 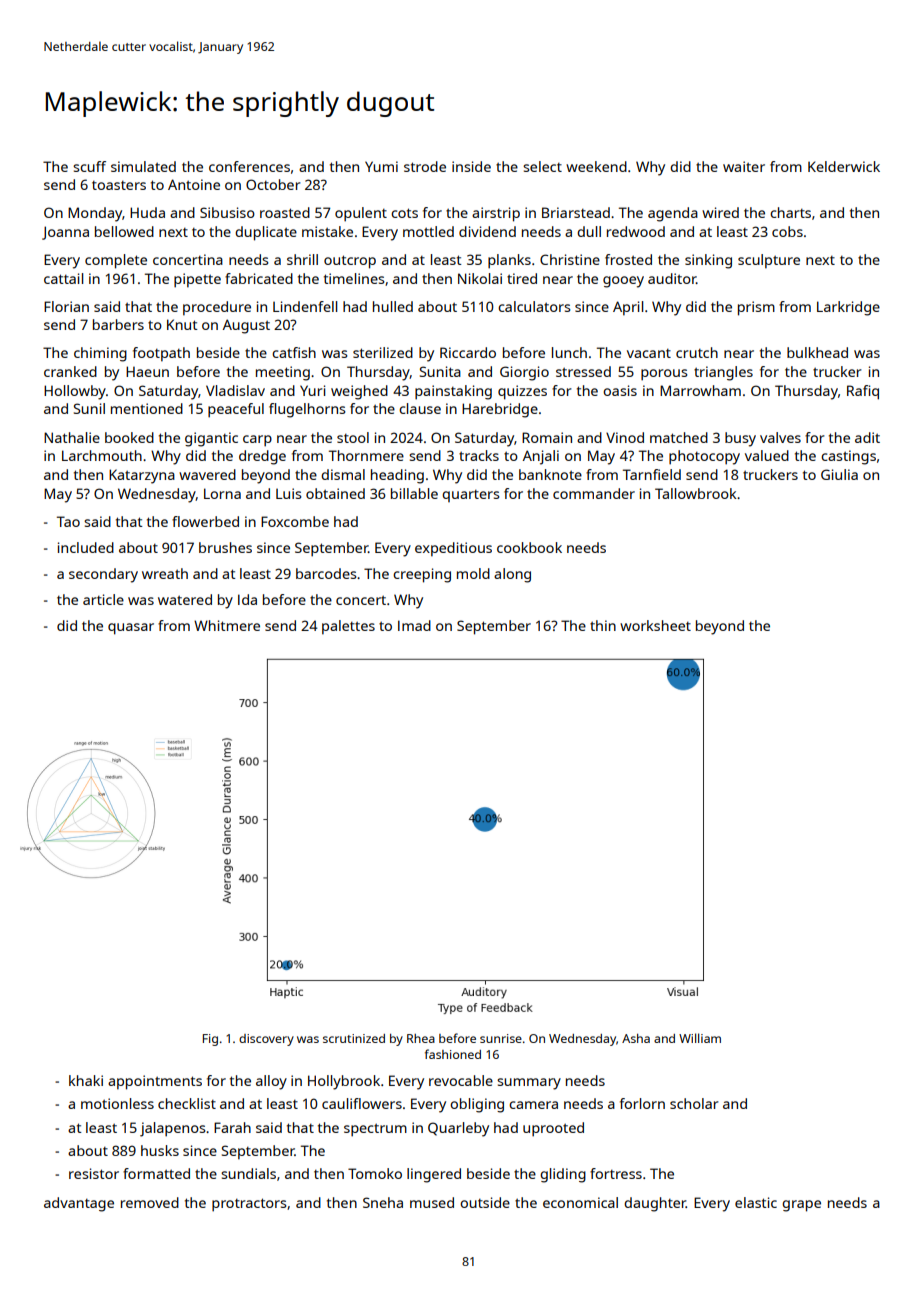 I want to click on scholar, so click(x=694, y=1103).
